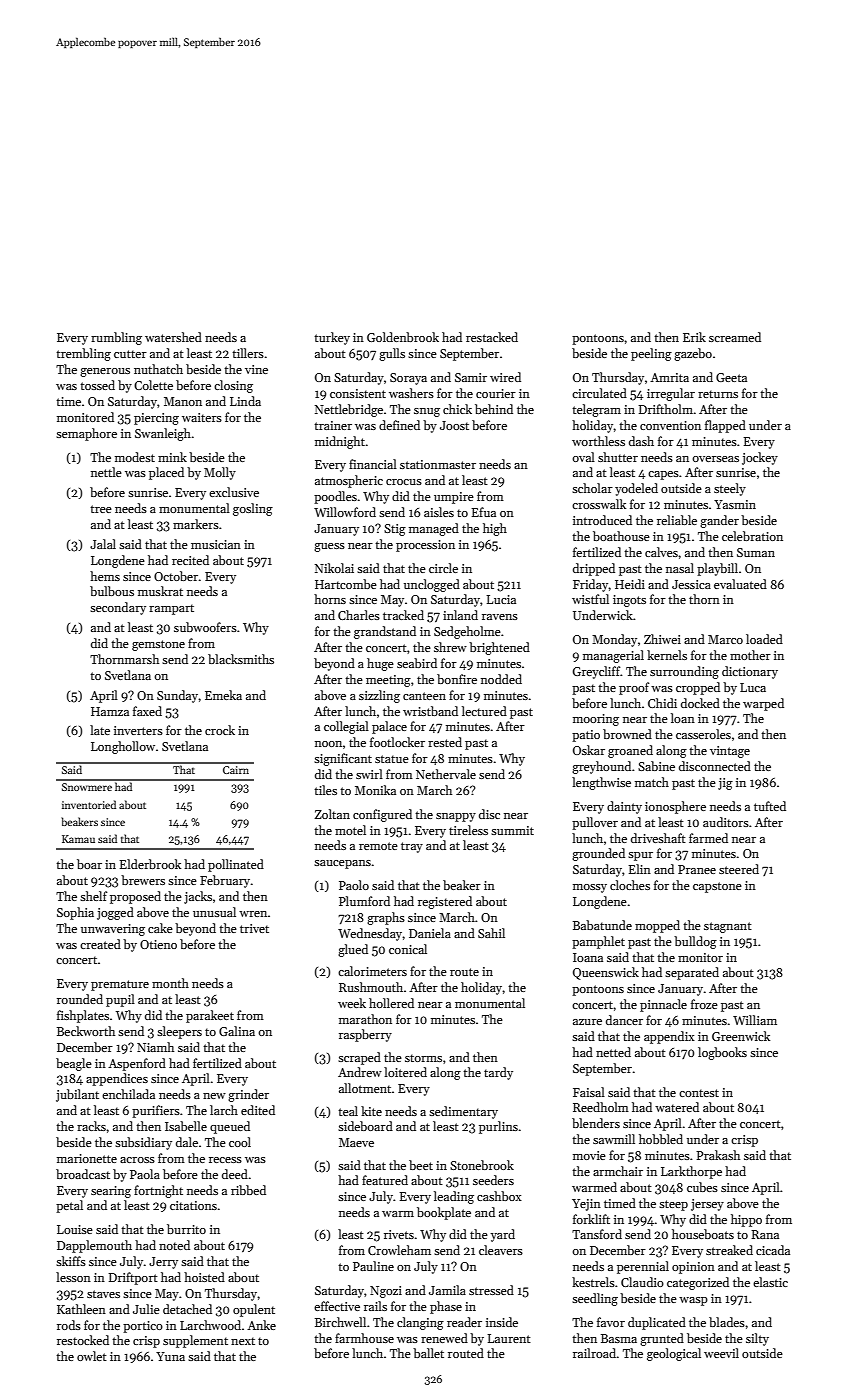 The height and width of the screenshot is (1400, 849). What do you see at coordinates (171, 609) in the screenshot?
I see `rampart` at bounding box center [171, 609].
